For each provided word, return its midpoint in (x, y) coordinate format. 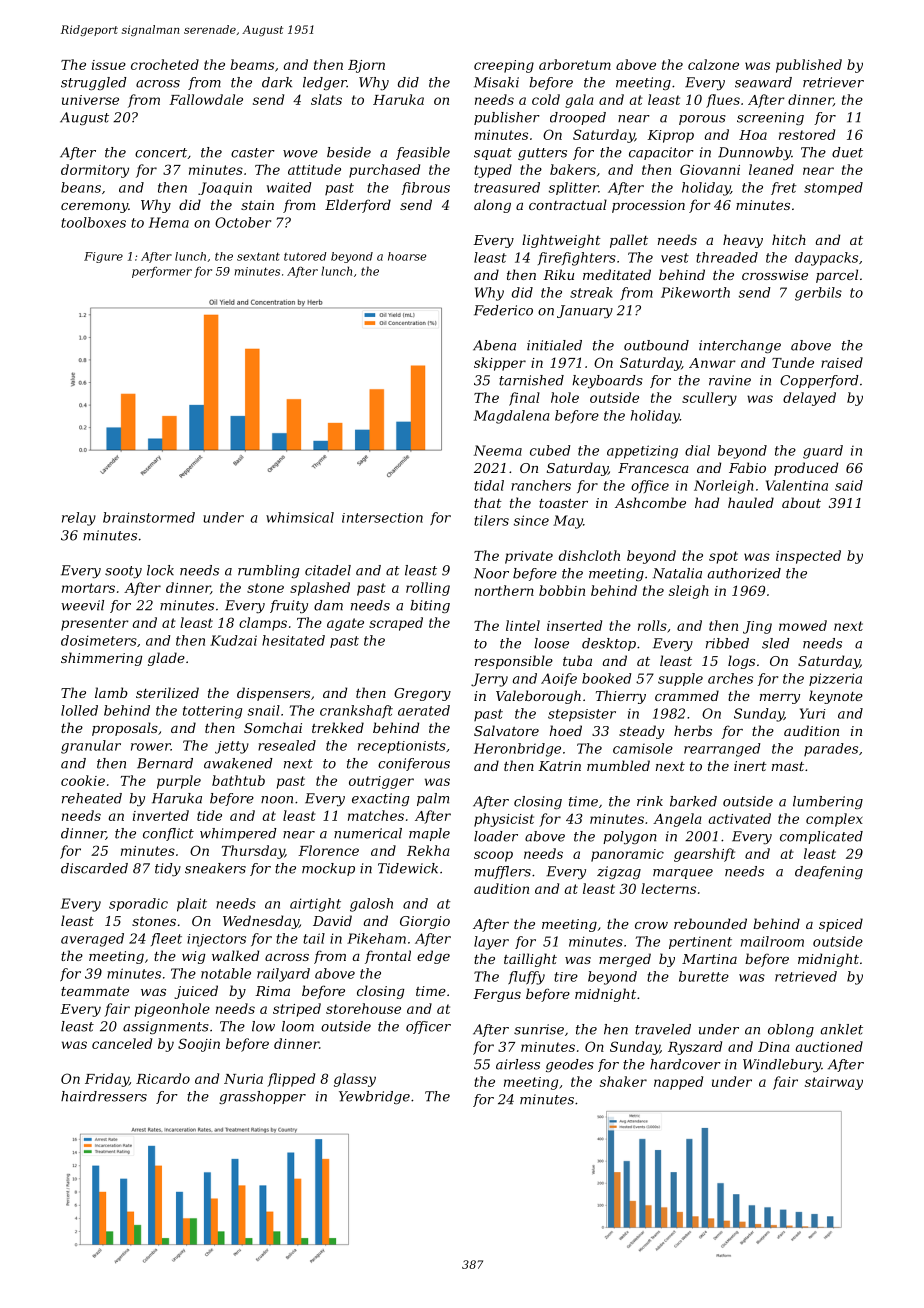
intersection (382, 518)
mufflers (503, 872)
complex (834, 820)
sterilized (167, 692)
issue (109, 65)
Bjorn (366, 66)
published (809, 66)
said (849, 485)
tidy (168, 869)
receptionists (402, 747)
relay (79, 519)
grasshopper (262, 1097)
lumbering (828, 802)
